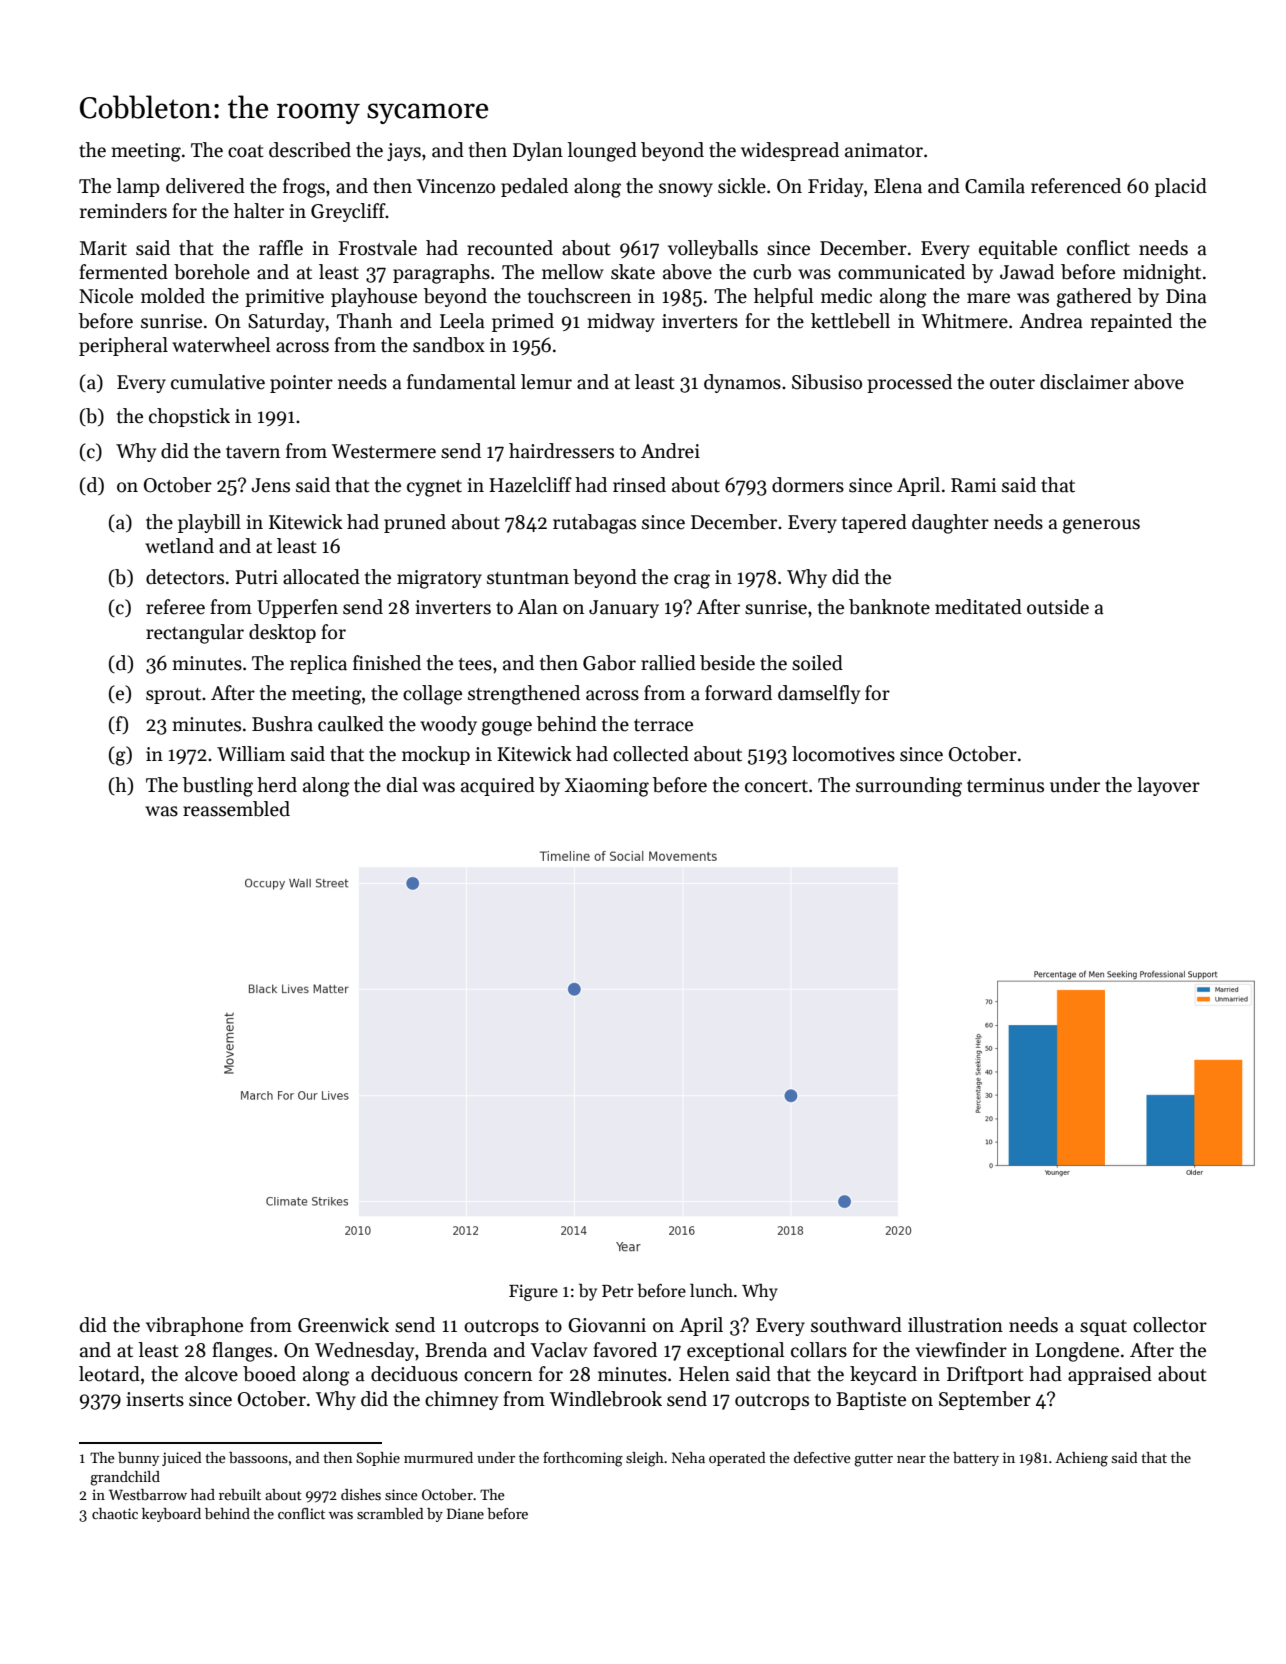 The height and width of the screenshot is (1664, 1286). What do you see at coordinates (246, 151) in the screenshot?
I see `coat` at bounding box center [246, 151].
